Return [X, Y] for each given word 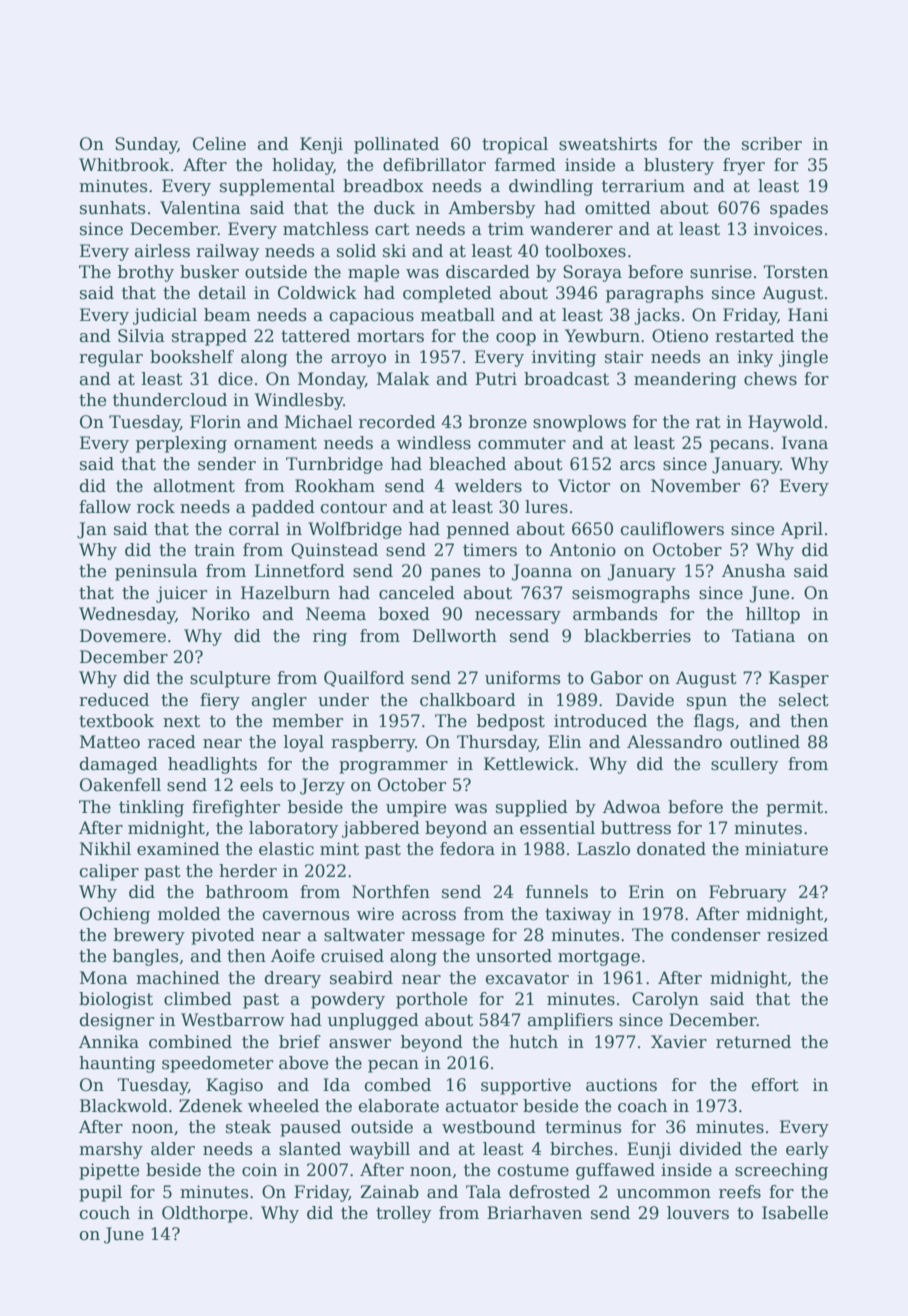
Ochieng [115, 915]
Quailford [364, 679]
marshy [111, 1150]
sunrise [721, 272]
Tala [483, 1192]
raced [172, 742]
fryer [744, 166]
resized [797, 935]
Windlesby [299, 401]
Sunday [146, 145]
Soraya [592, 273]
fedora [467, 849]
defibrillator [434, 165]
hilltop [773, 615]
